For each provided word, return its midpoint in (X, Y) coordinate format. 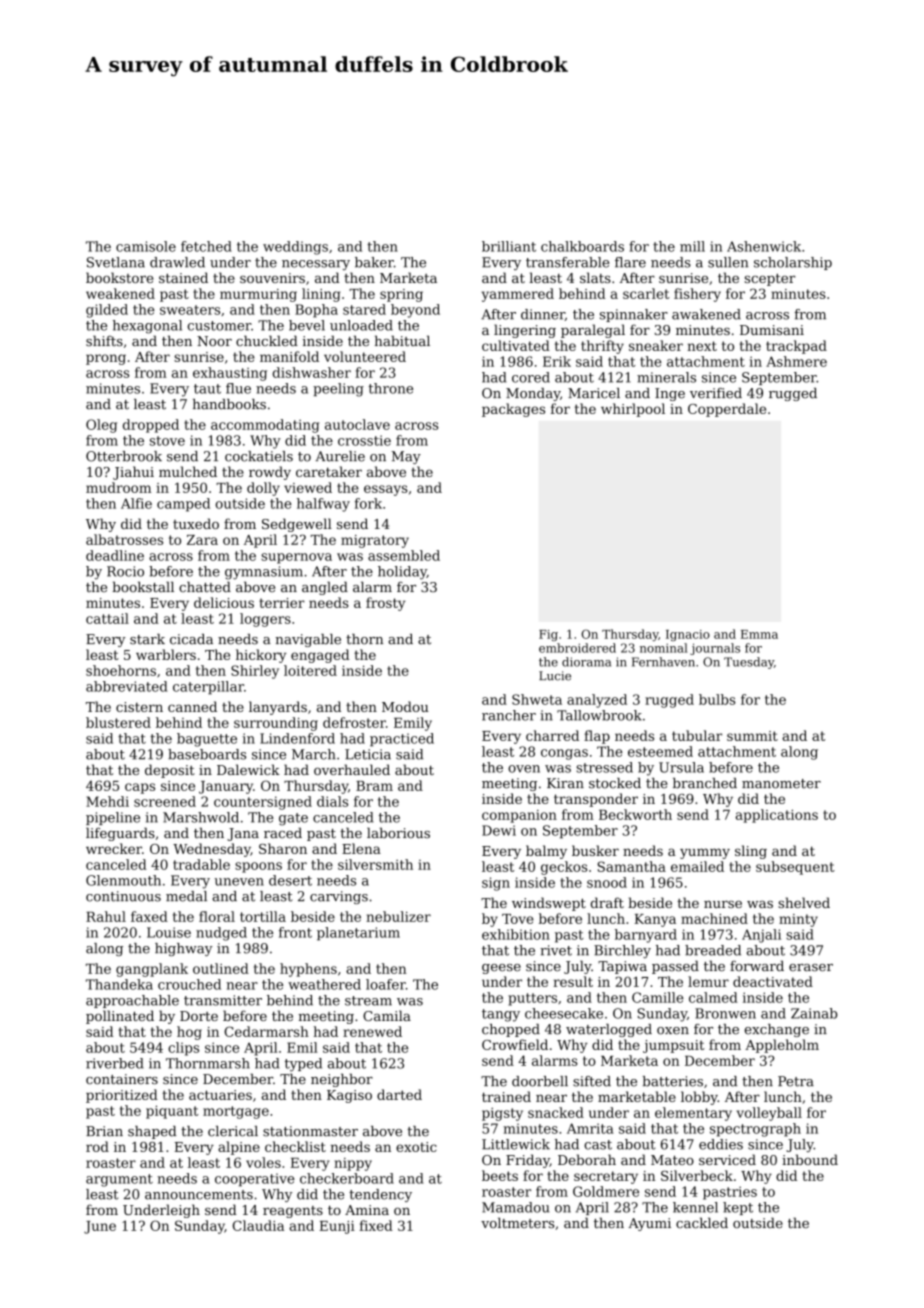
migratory (375, 541)
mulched (188, 471)
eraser (811, 967)
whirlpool (633, 410)
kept (738, 1208)
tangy (501, 1015)
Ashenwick (764, 246)
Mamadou (515, 1207)
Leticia (368, 754)
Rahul (106, 916)
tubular (697, 735)
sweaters (190, 310)
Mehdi (107, 801)
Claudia (258, 1225)
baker (374, 262)
